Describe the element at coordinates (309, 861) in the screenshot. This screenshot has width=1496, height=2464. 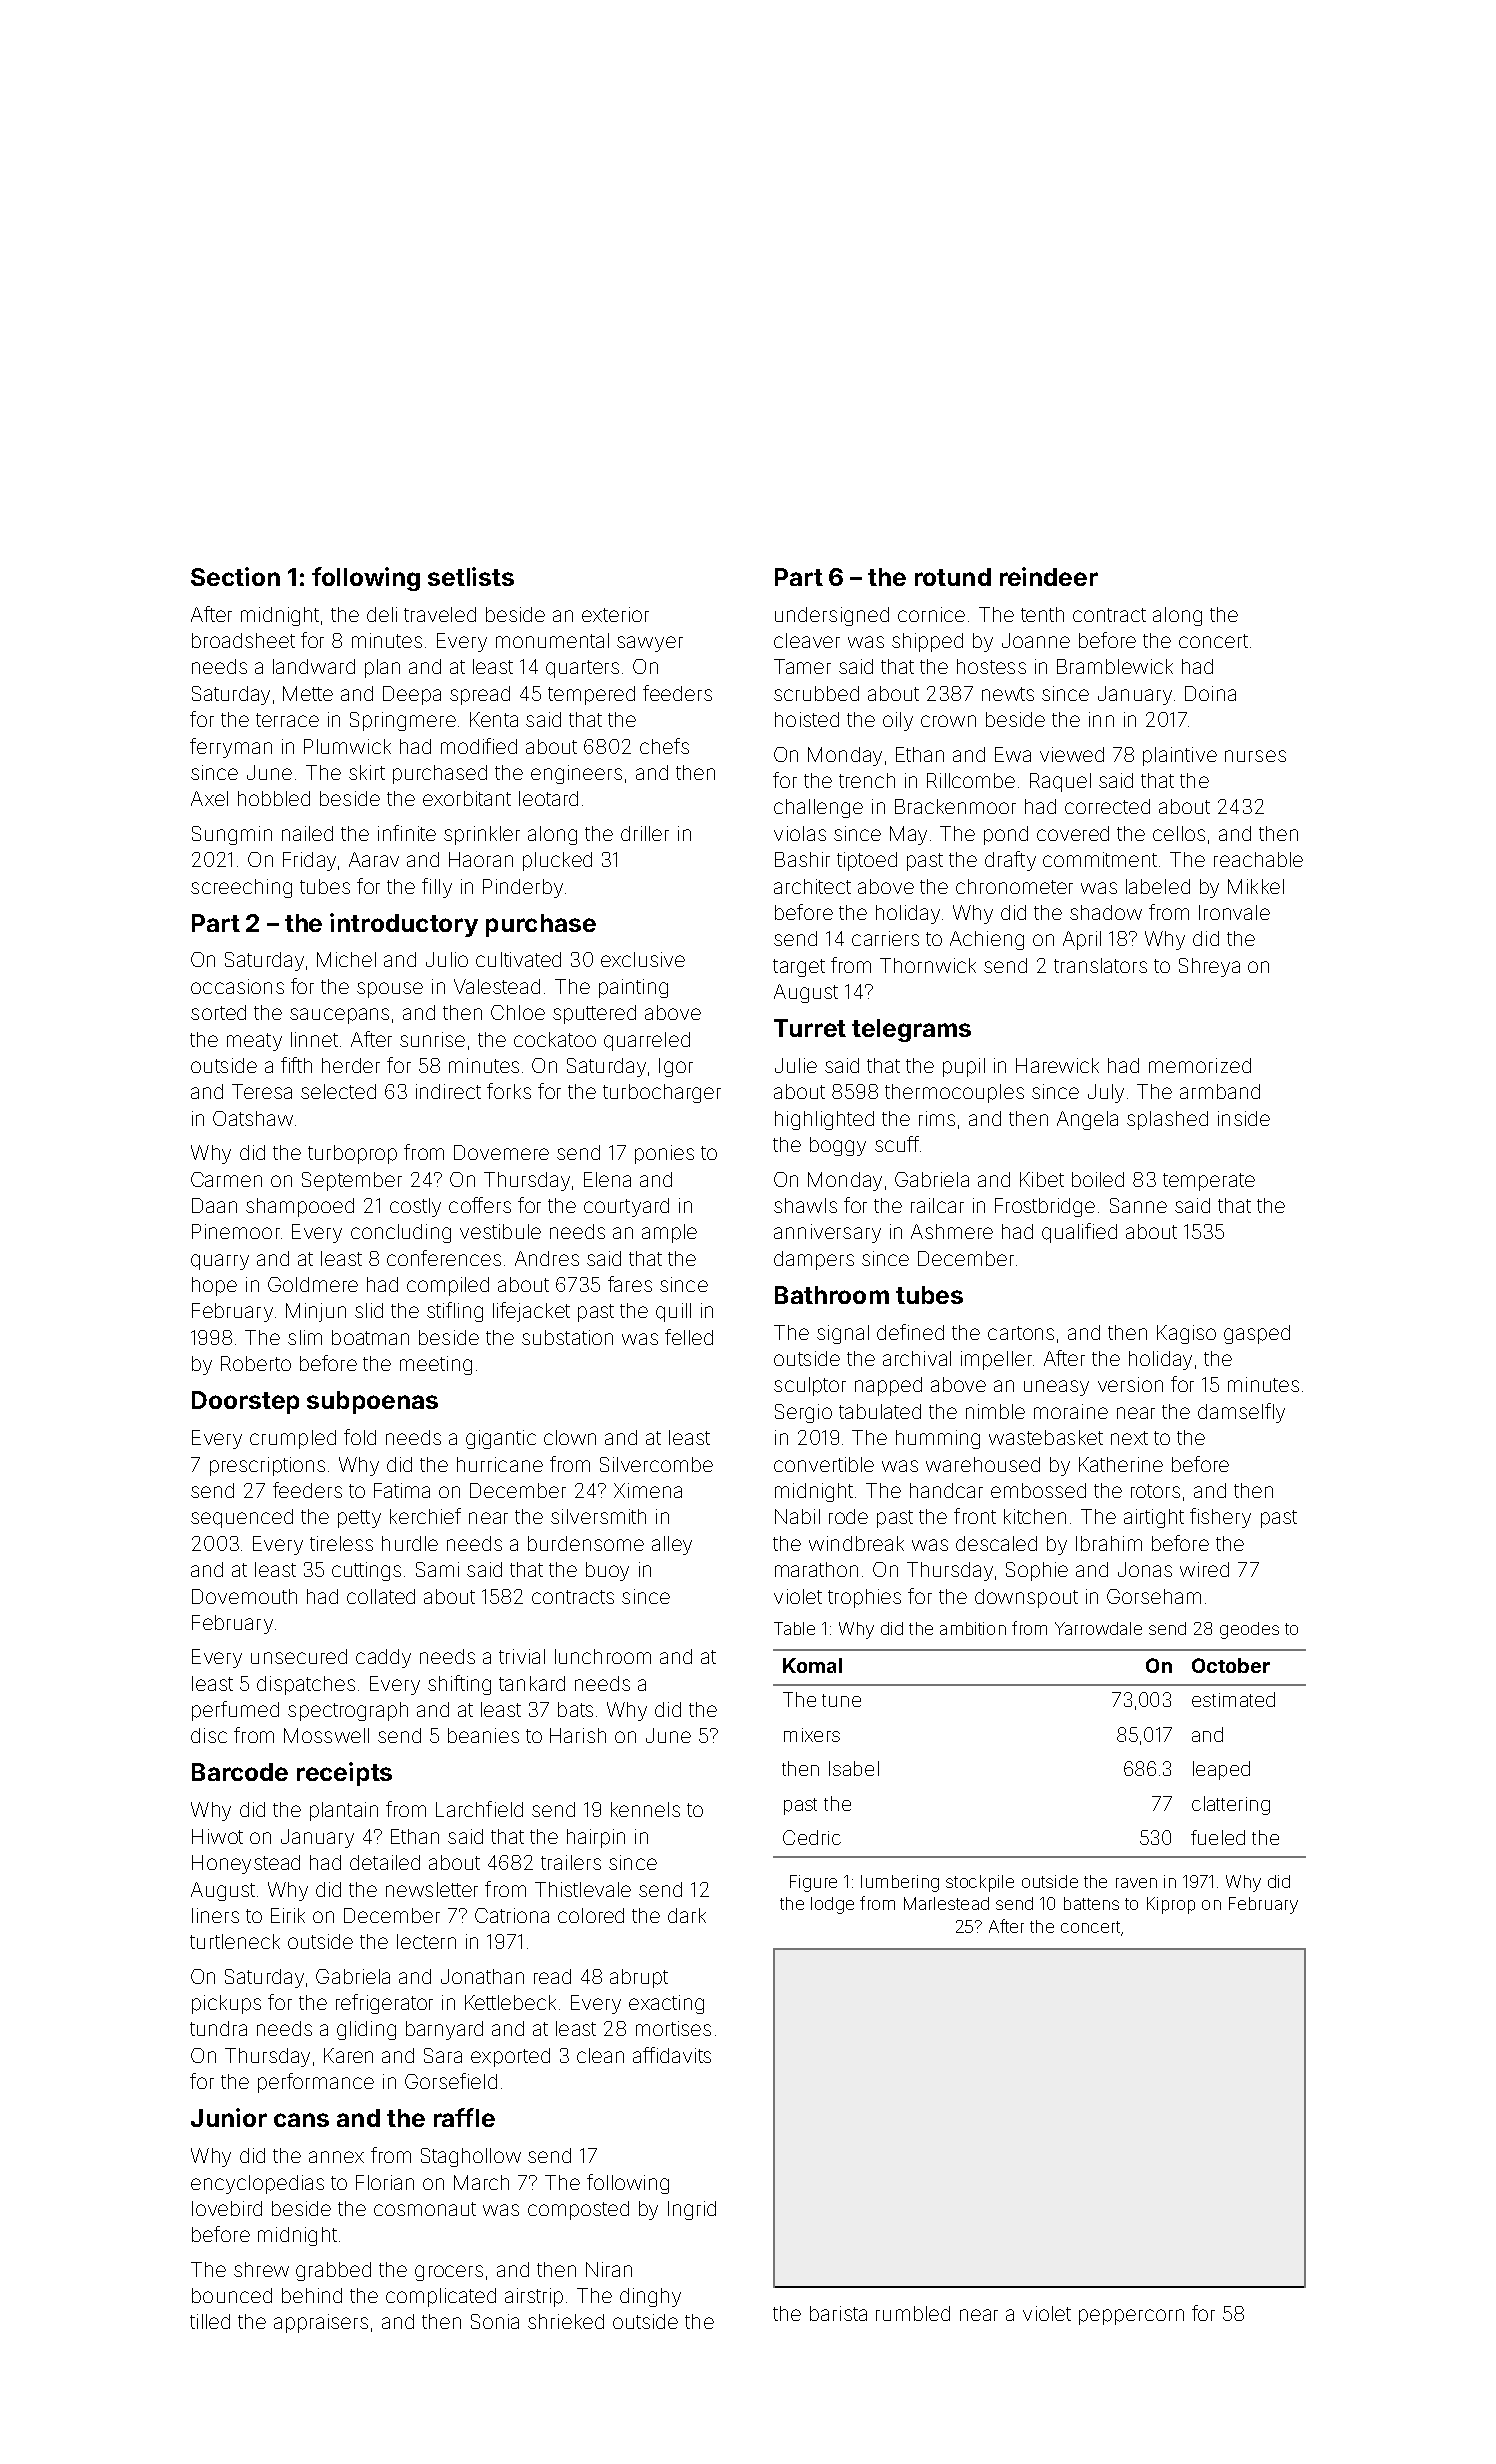
I see `Friday` at that location.
